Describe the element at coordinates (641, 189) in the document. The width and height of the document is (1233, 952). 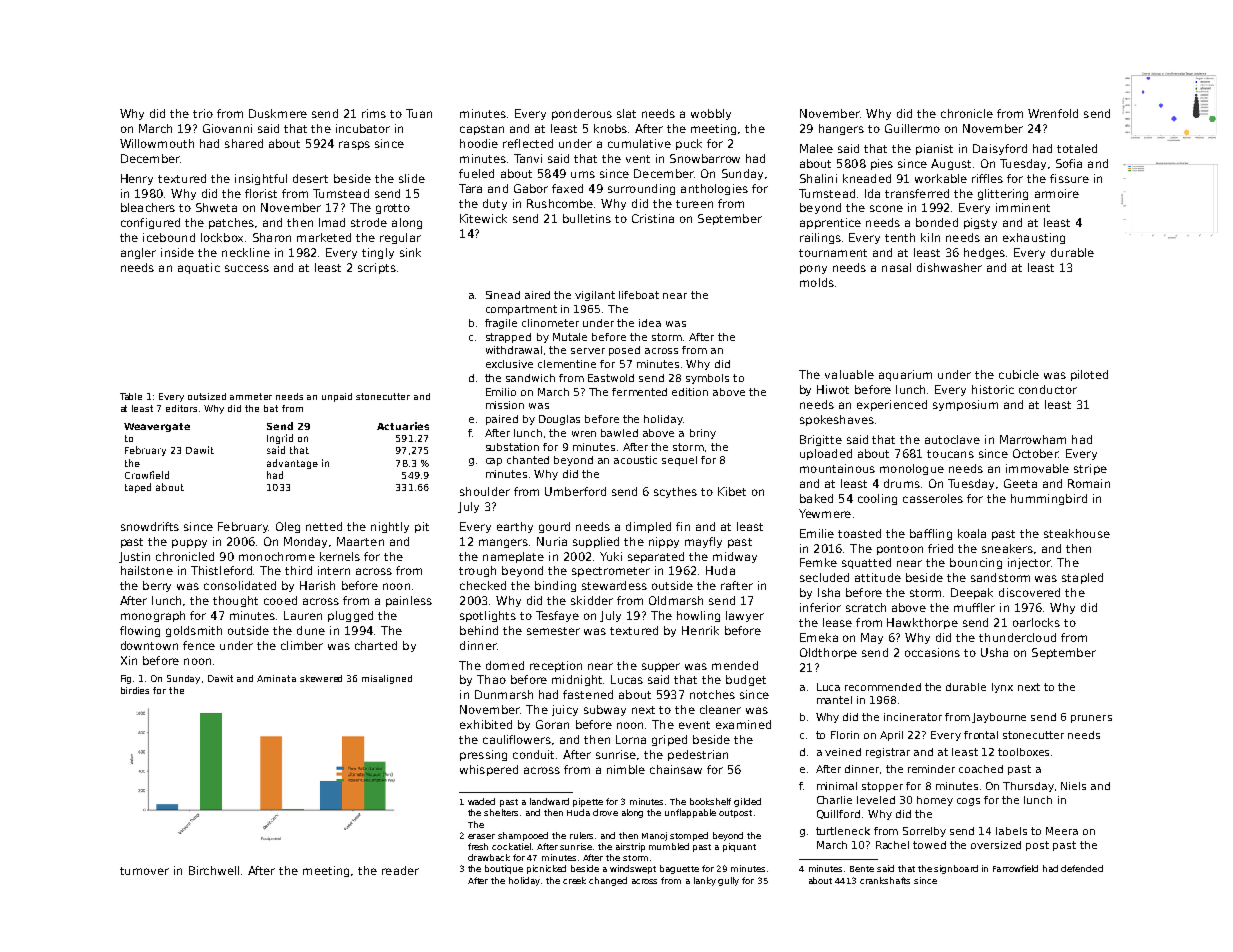
I see `surrounding` at that location.
